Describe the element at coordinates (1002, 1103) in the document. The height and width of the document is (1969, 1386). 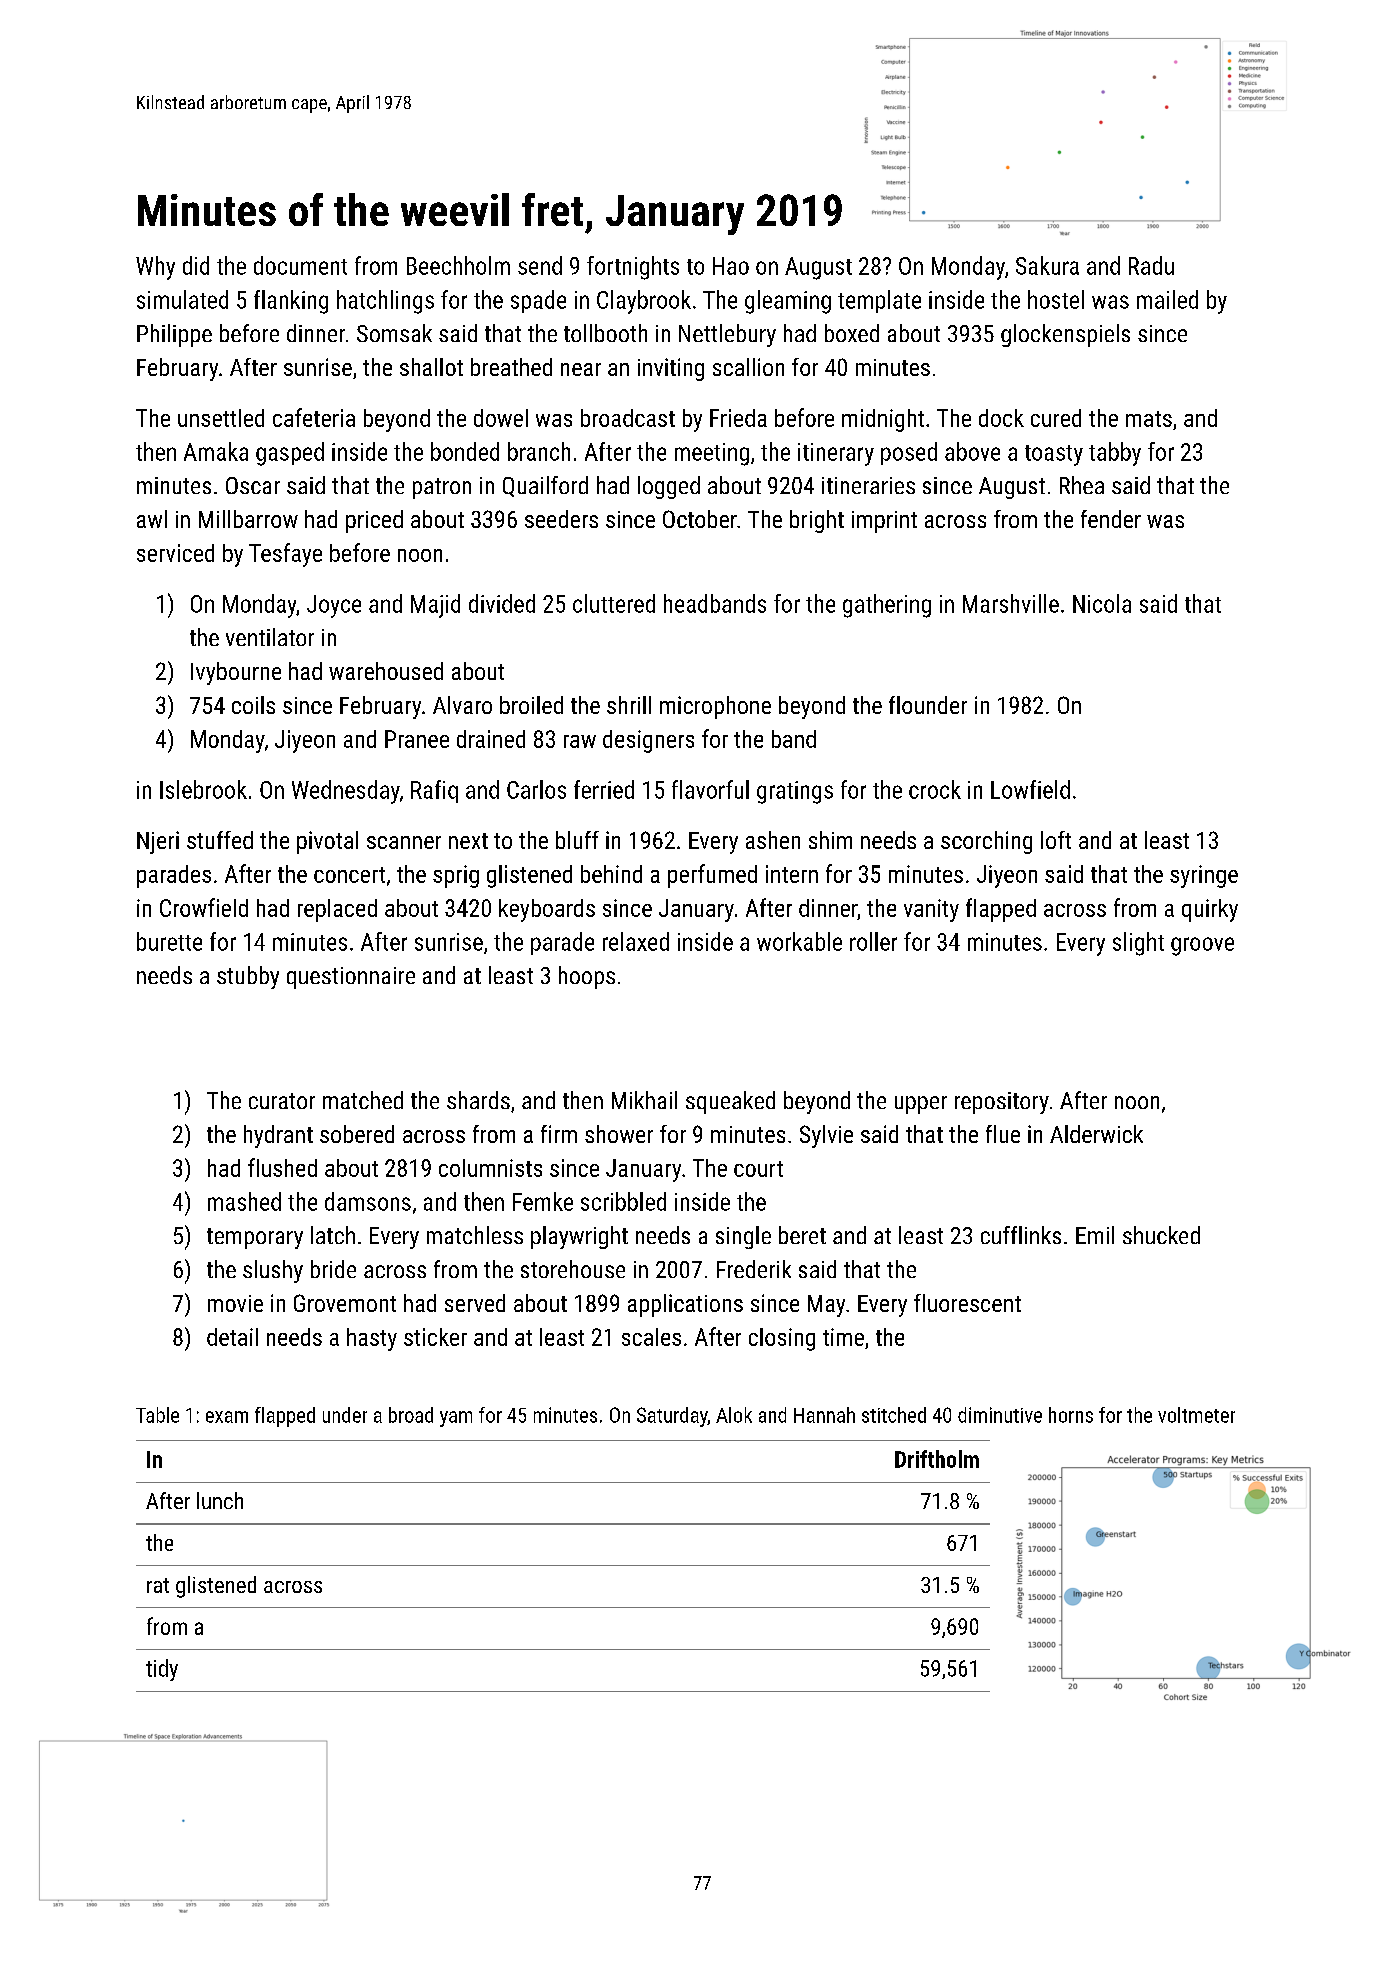
I see `repository` at that location.
